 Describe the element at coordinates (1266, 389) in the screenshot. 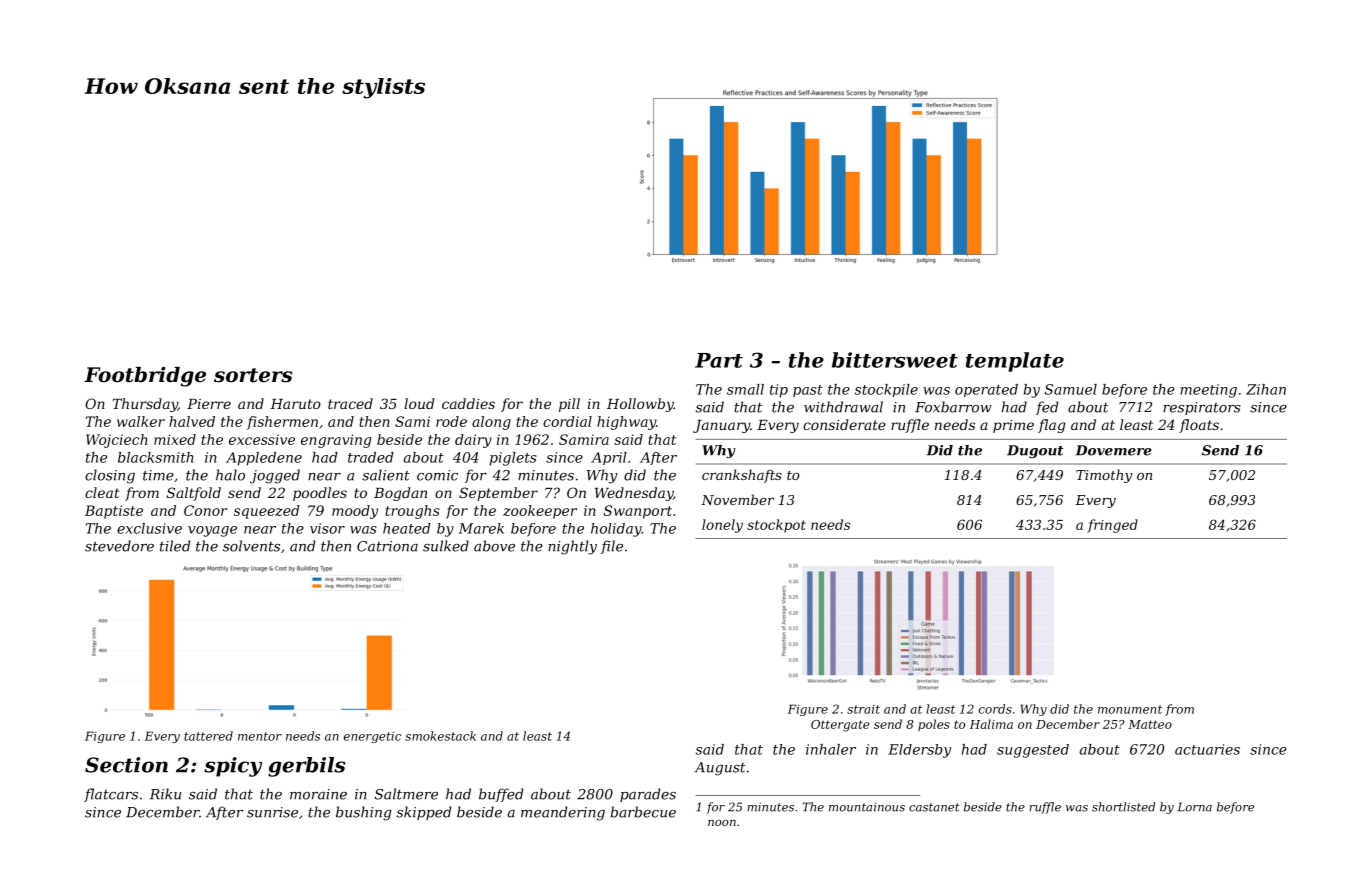

I see `Zihan` at that location.
